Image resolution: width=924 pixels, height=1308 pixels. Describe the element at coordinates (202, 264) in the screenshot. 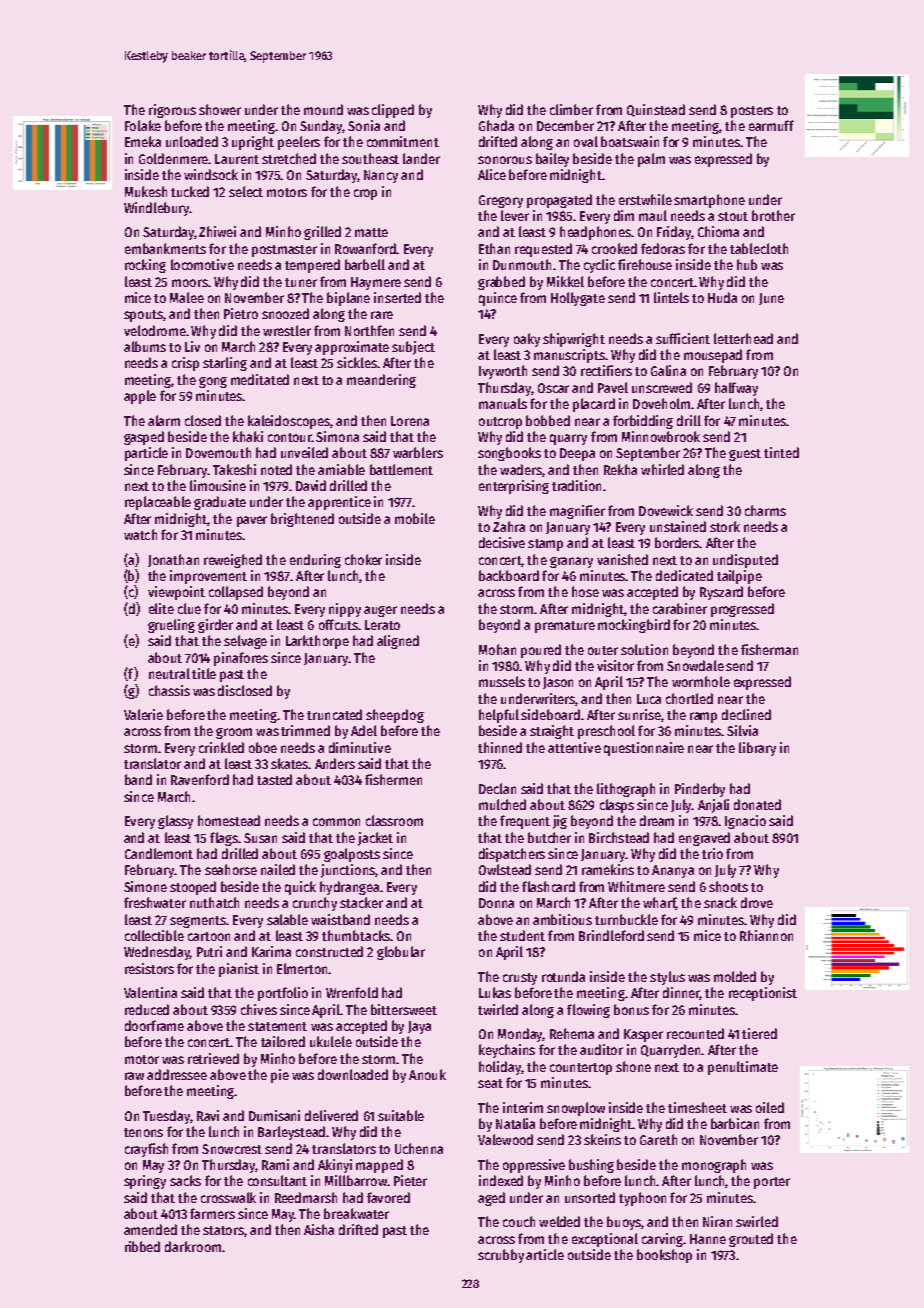

I see `locomotive` at that location.
